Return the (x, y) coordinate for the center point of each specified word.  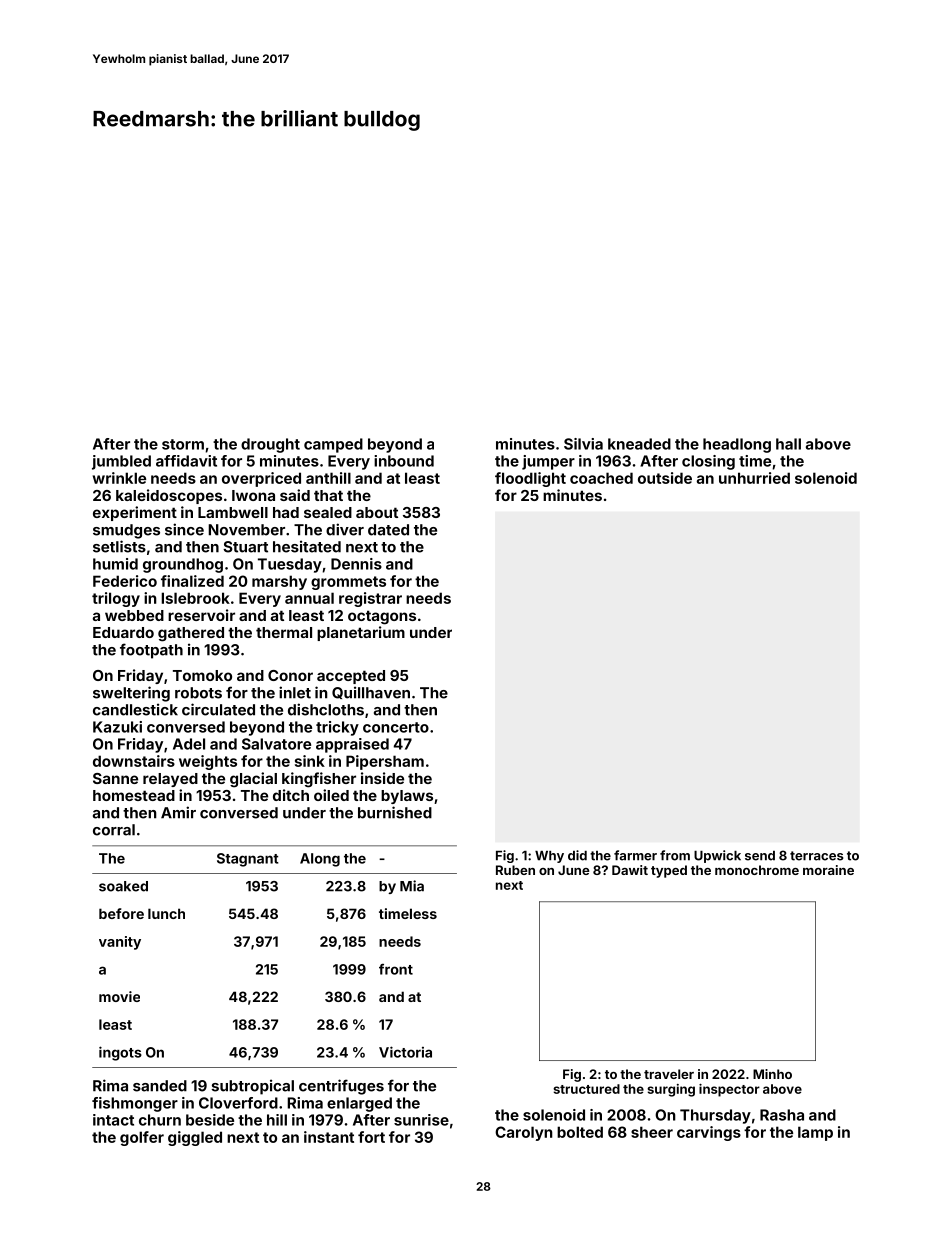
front (396, 969)
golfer (142, 1138)
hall (788, 444)
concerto (396, 727)
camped (333, 445)
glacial (253, 780)
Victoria (405, 1052)
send (760, 856)
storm (183, 444)
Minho (772, 1074)
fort (371, 1137)
